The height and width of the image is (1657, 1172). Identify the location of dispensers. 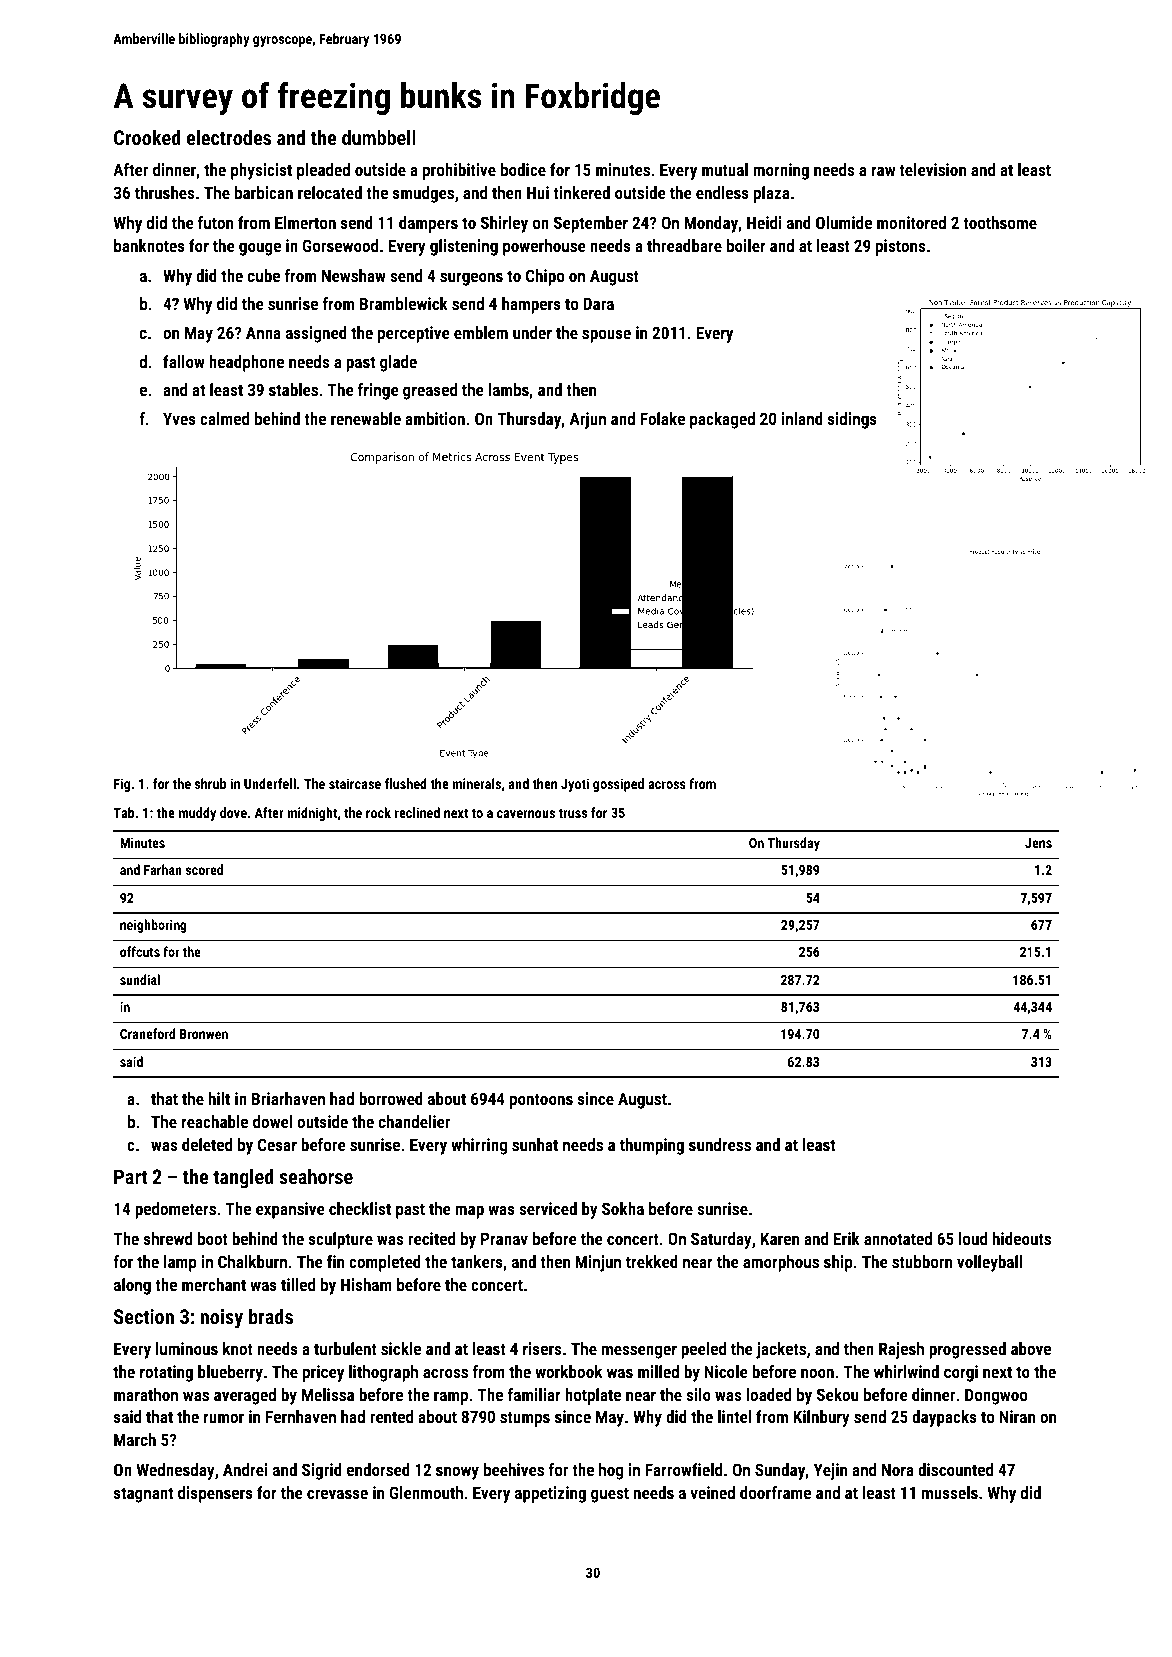
(215, 1494).
